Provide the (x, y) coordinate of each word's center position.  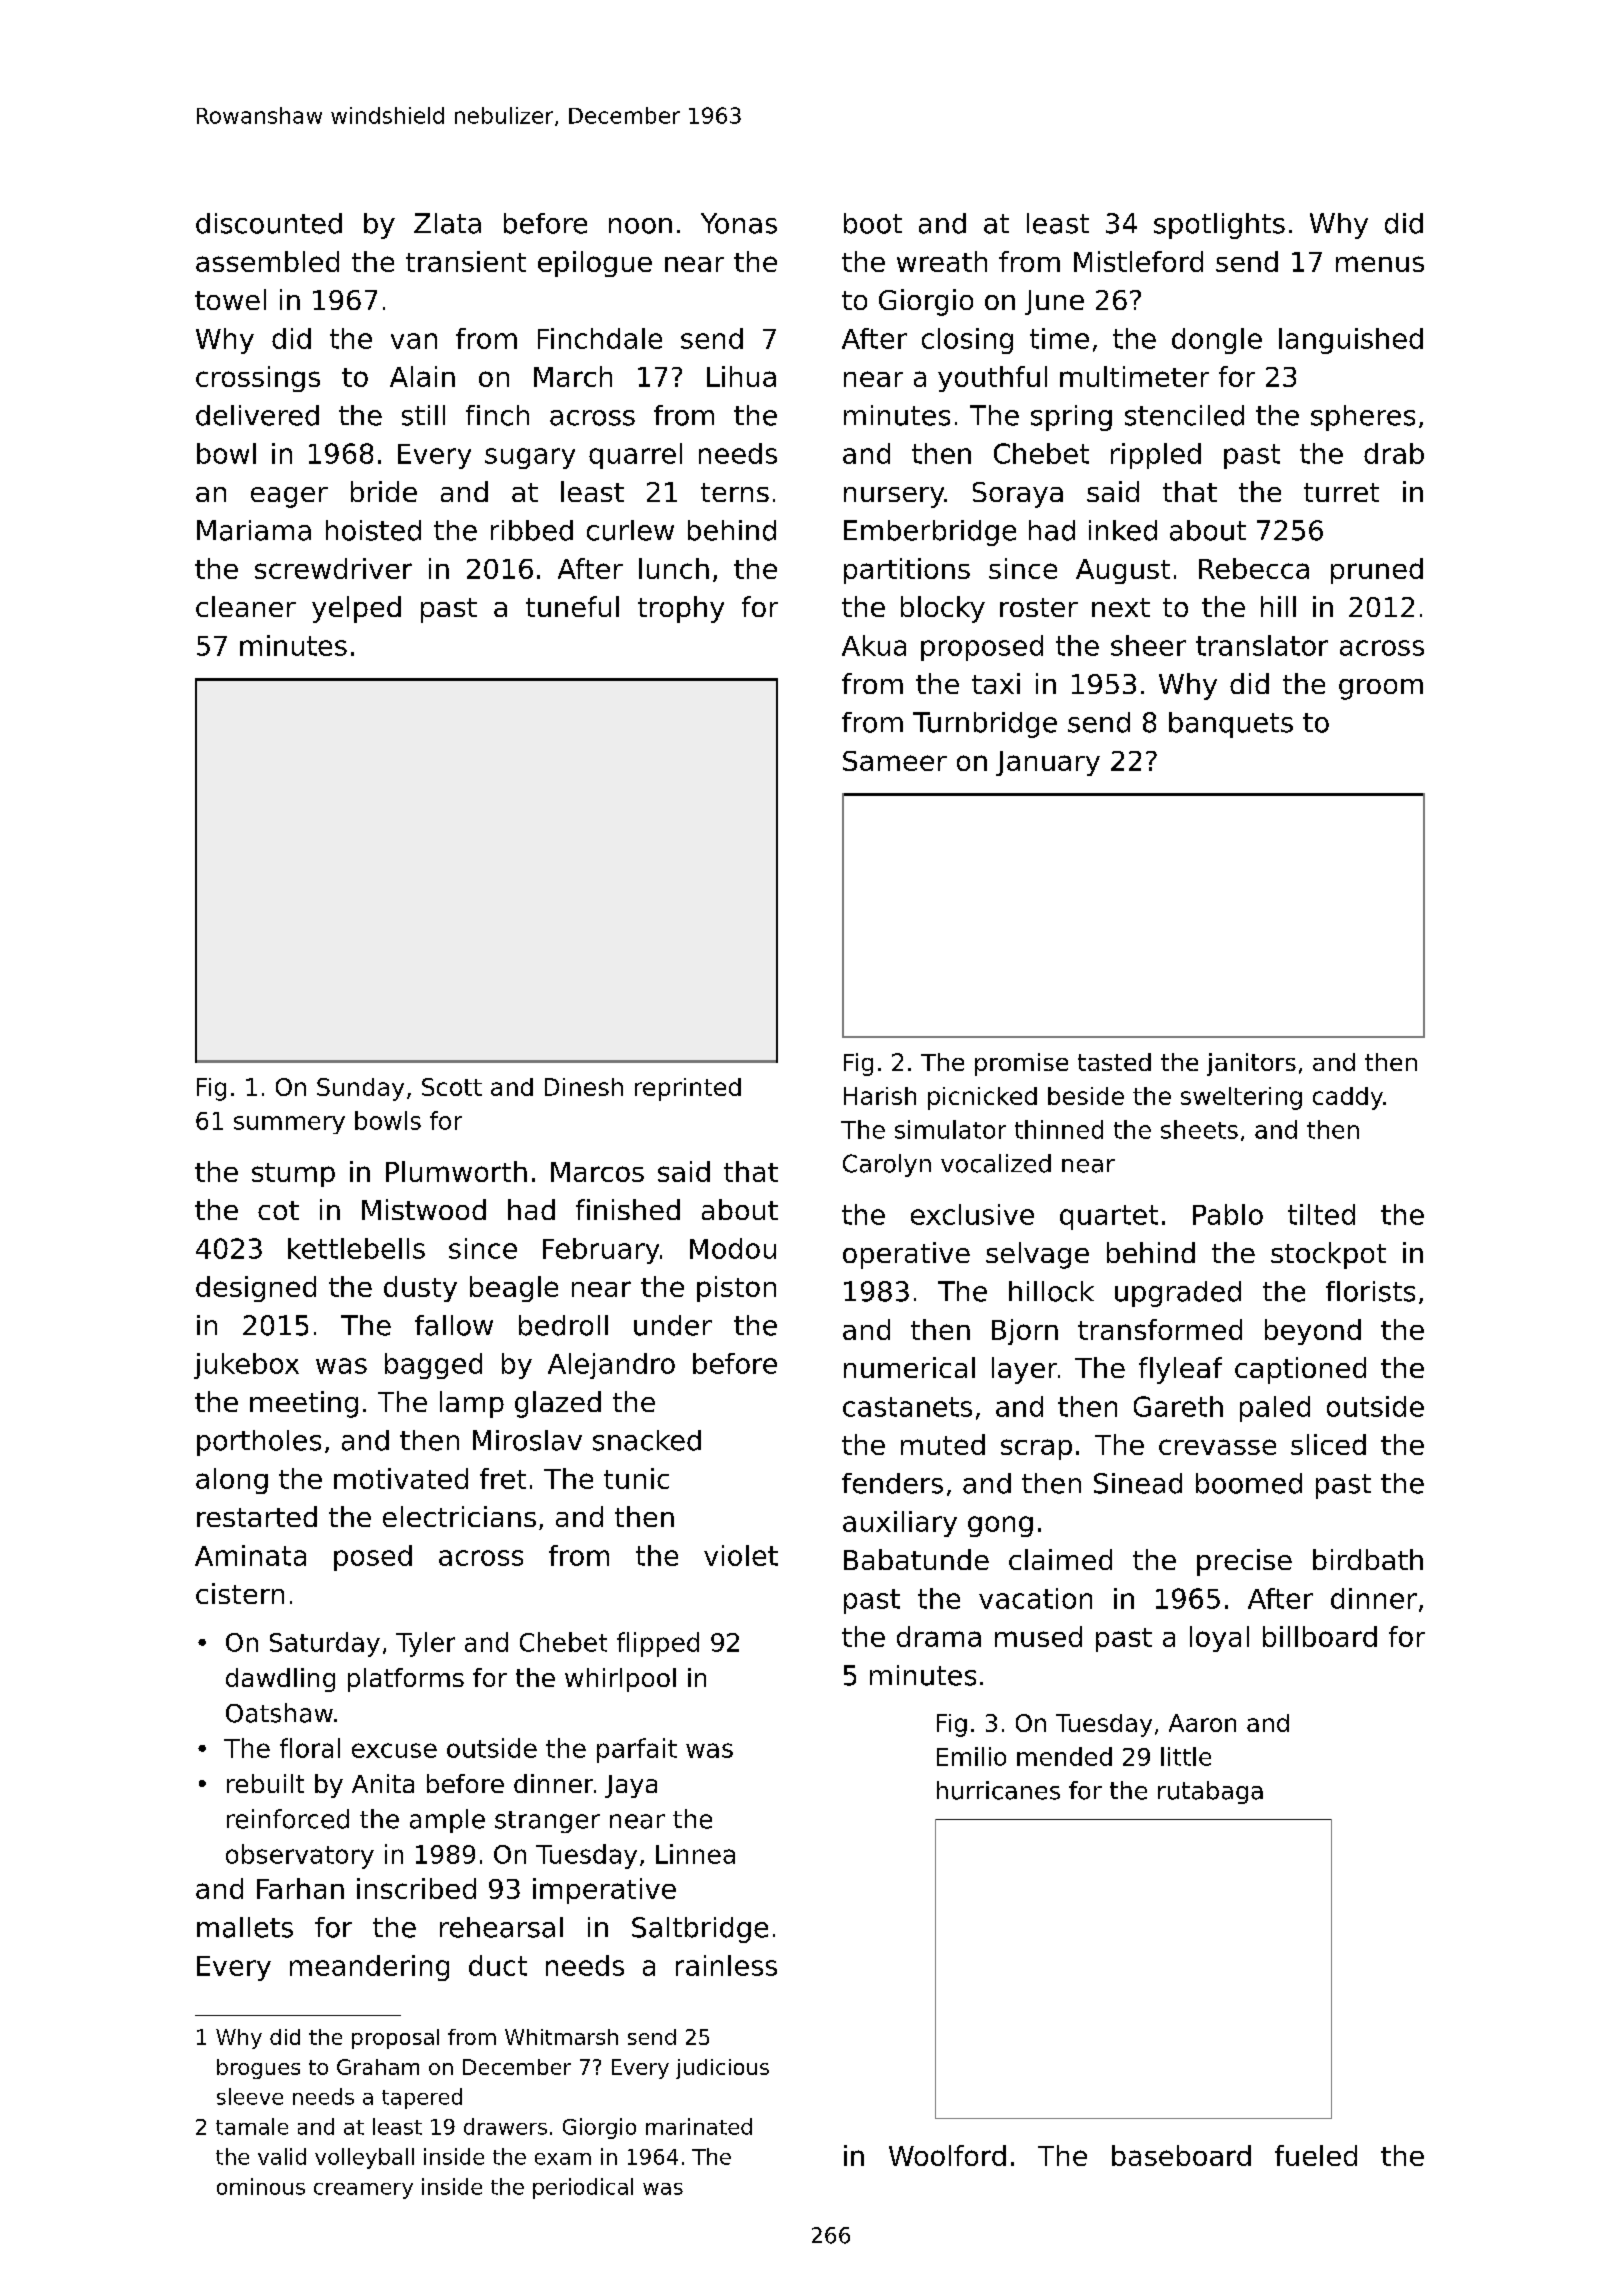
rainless (726, 1965)
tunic (636, 1478)
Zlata (447, 223)
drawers (505, 2126)
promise (1021, 1064)
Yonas (739, 223)
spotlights (1219, 226)
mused (1038, 1636)
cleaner (246, 606)
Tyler (425, 1644)
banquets (1231, 725)
